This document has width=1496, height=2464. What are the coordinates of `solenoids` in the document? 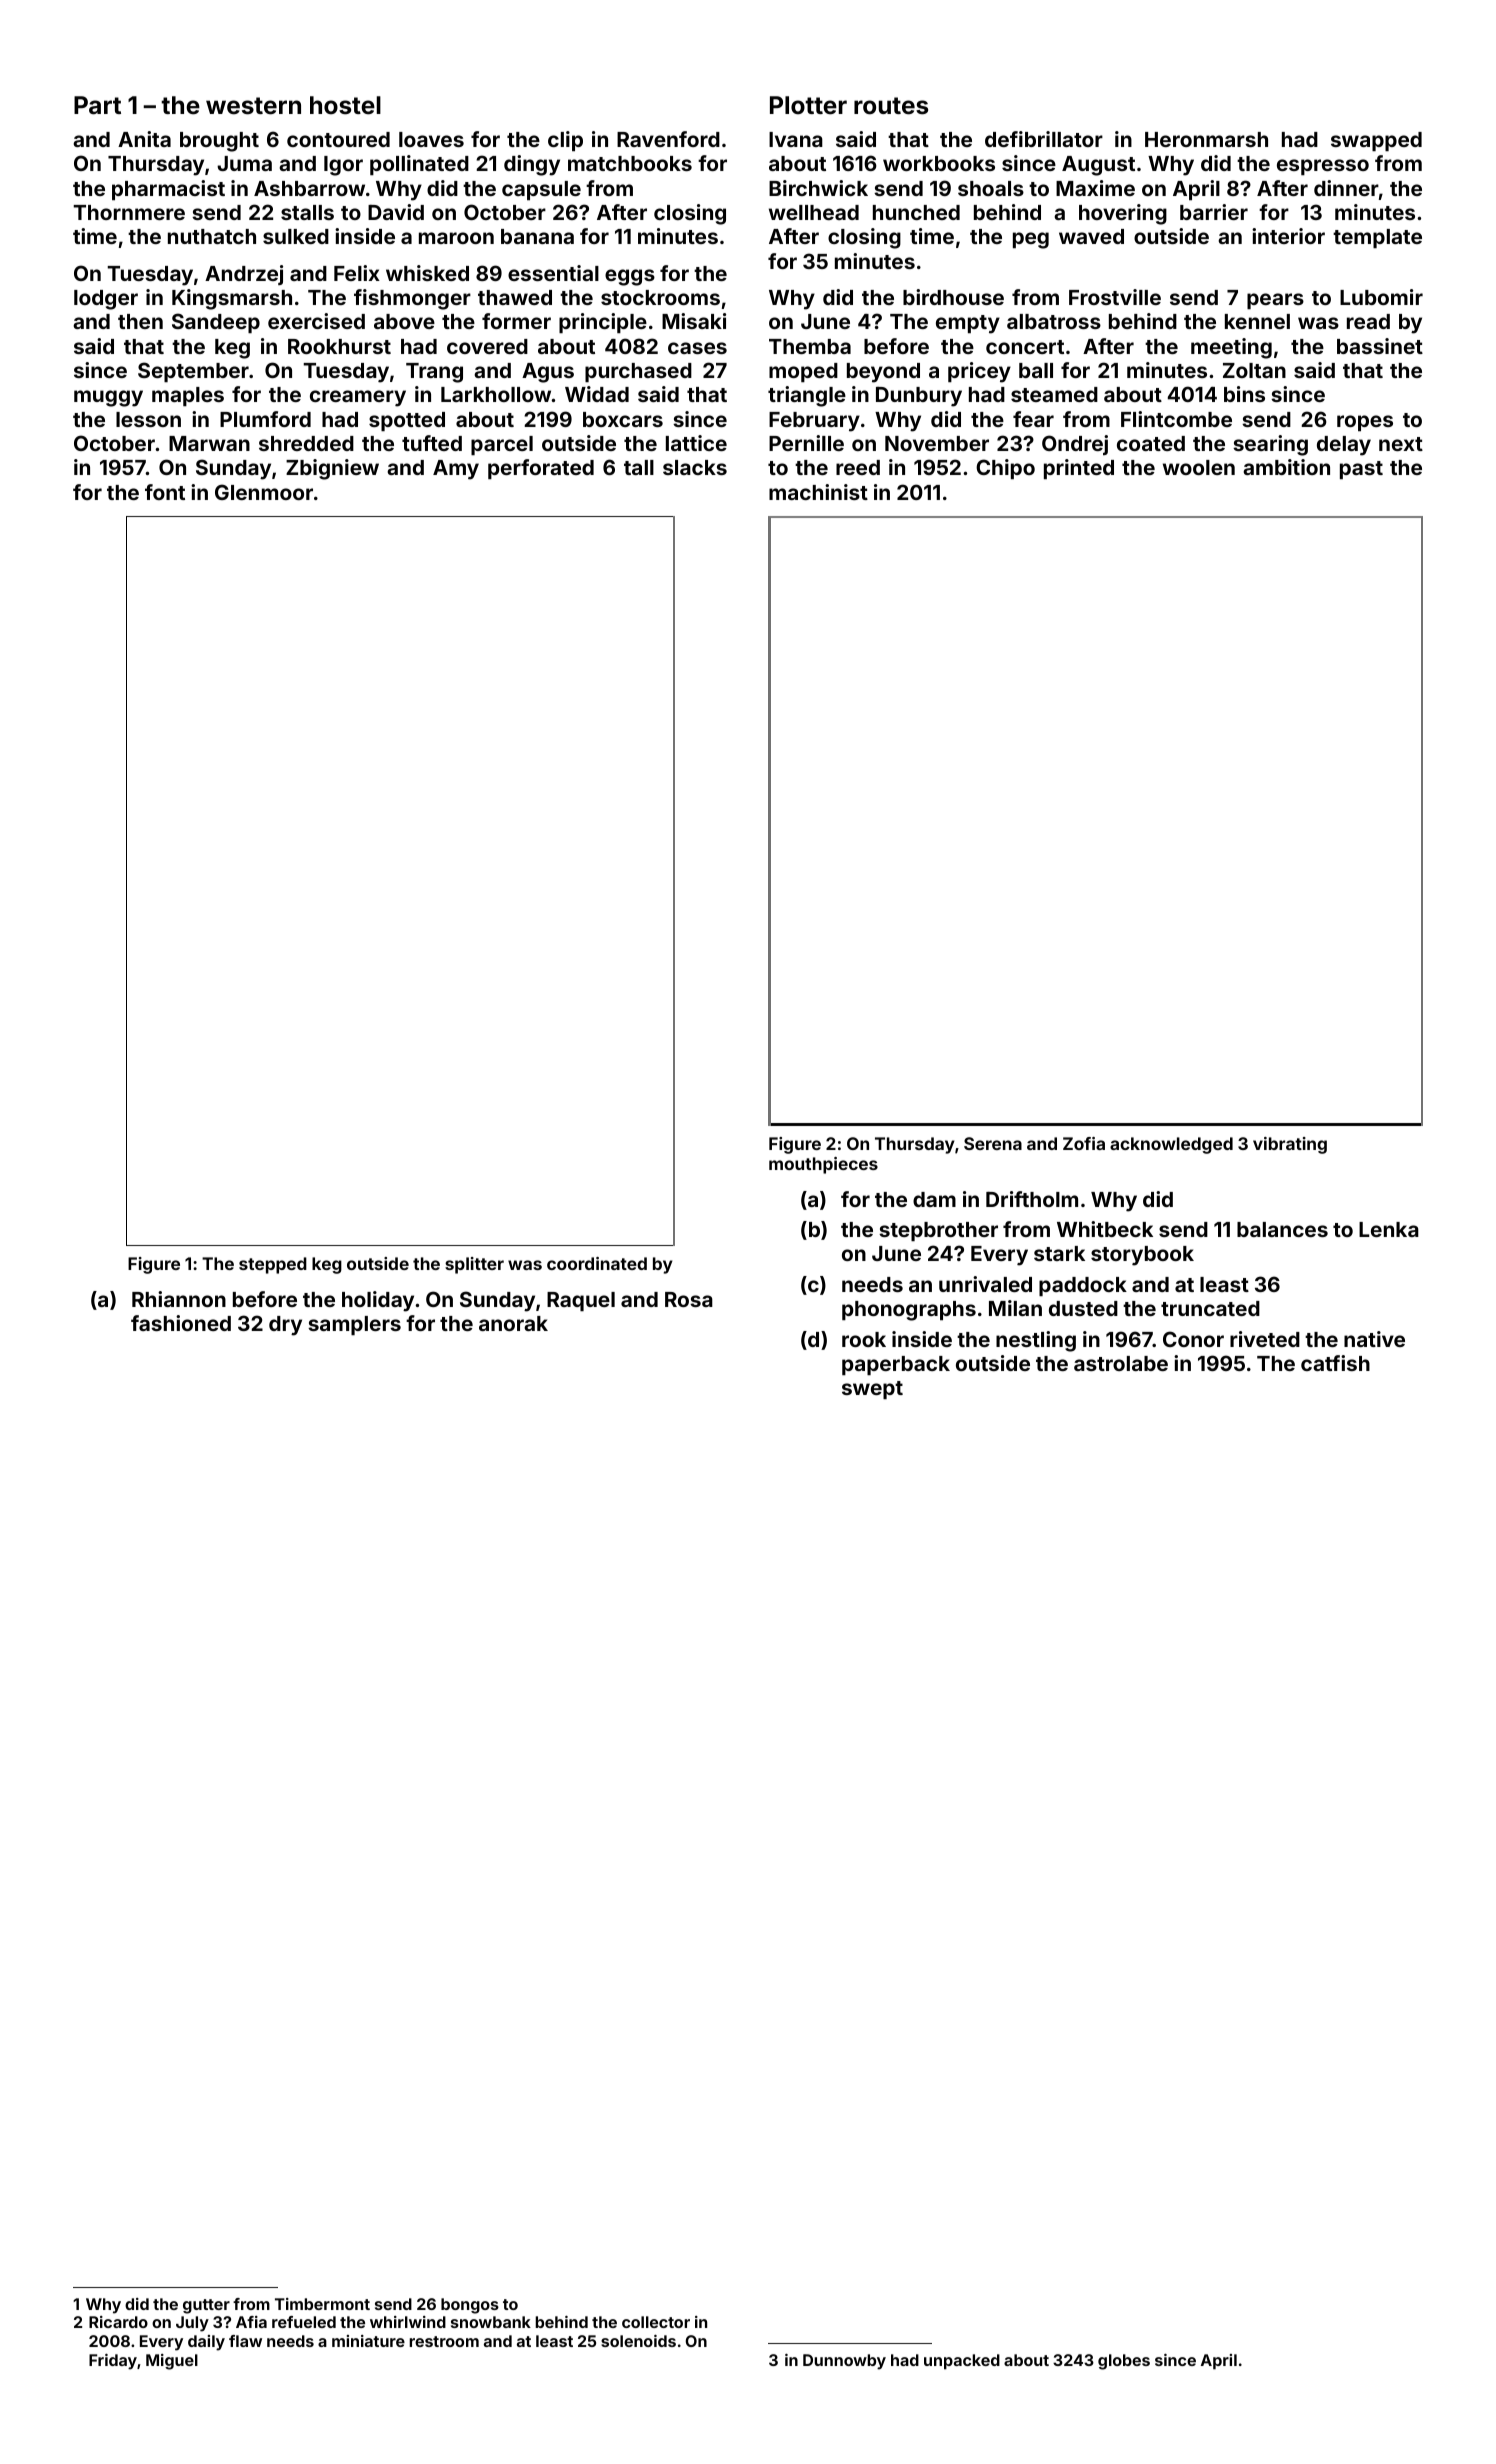 It's located at (638, 2341).
